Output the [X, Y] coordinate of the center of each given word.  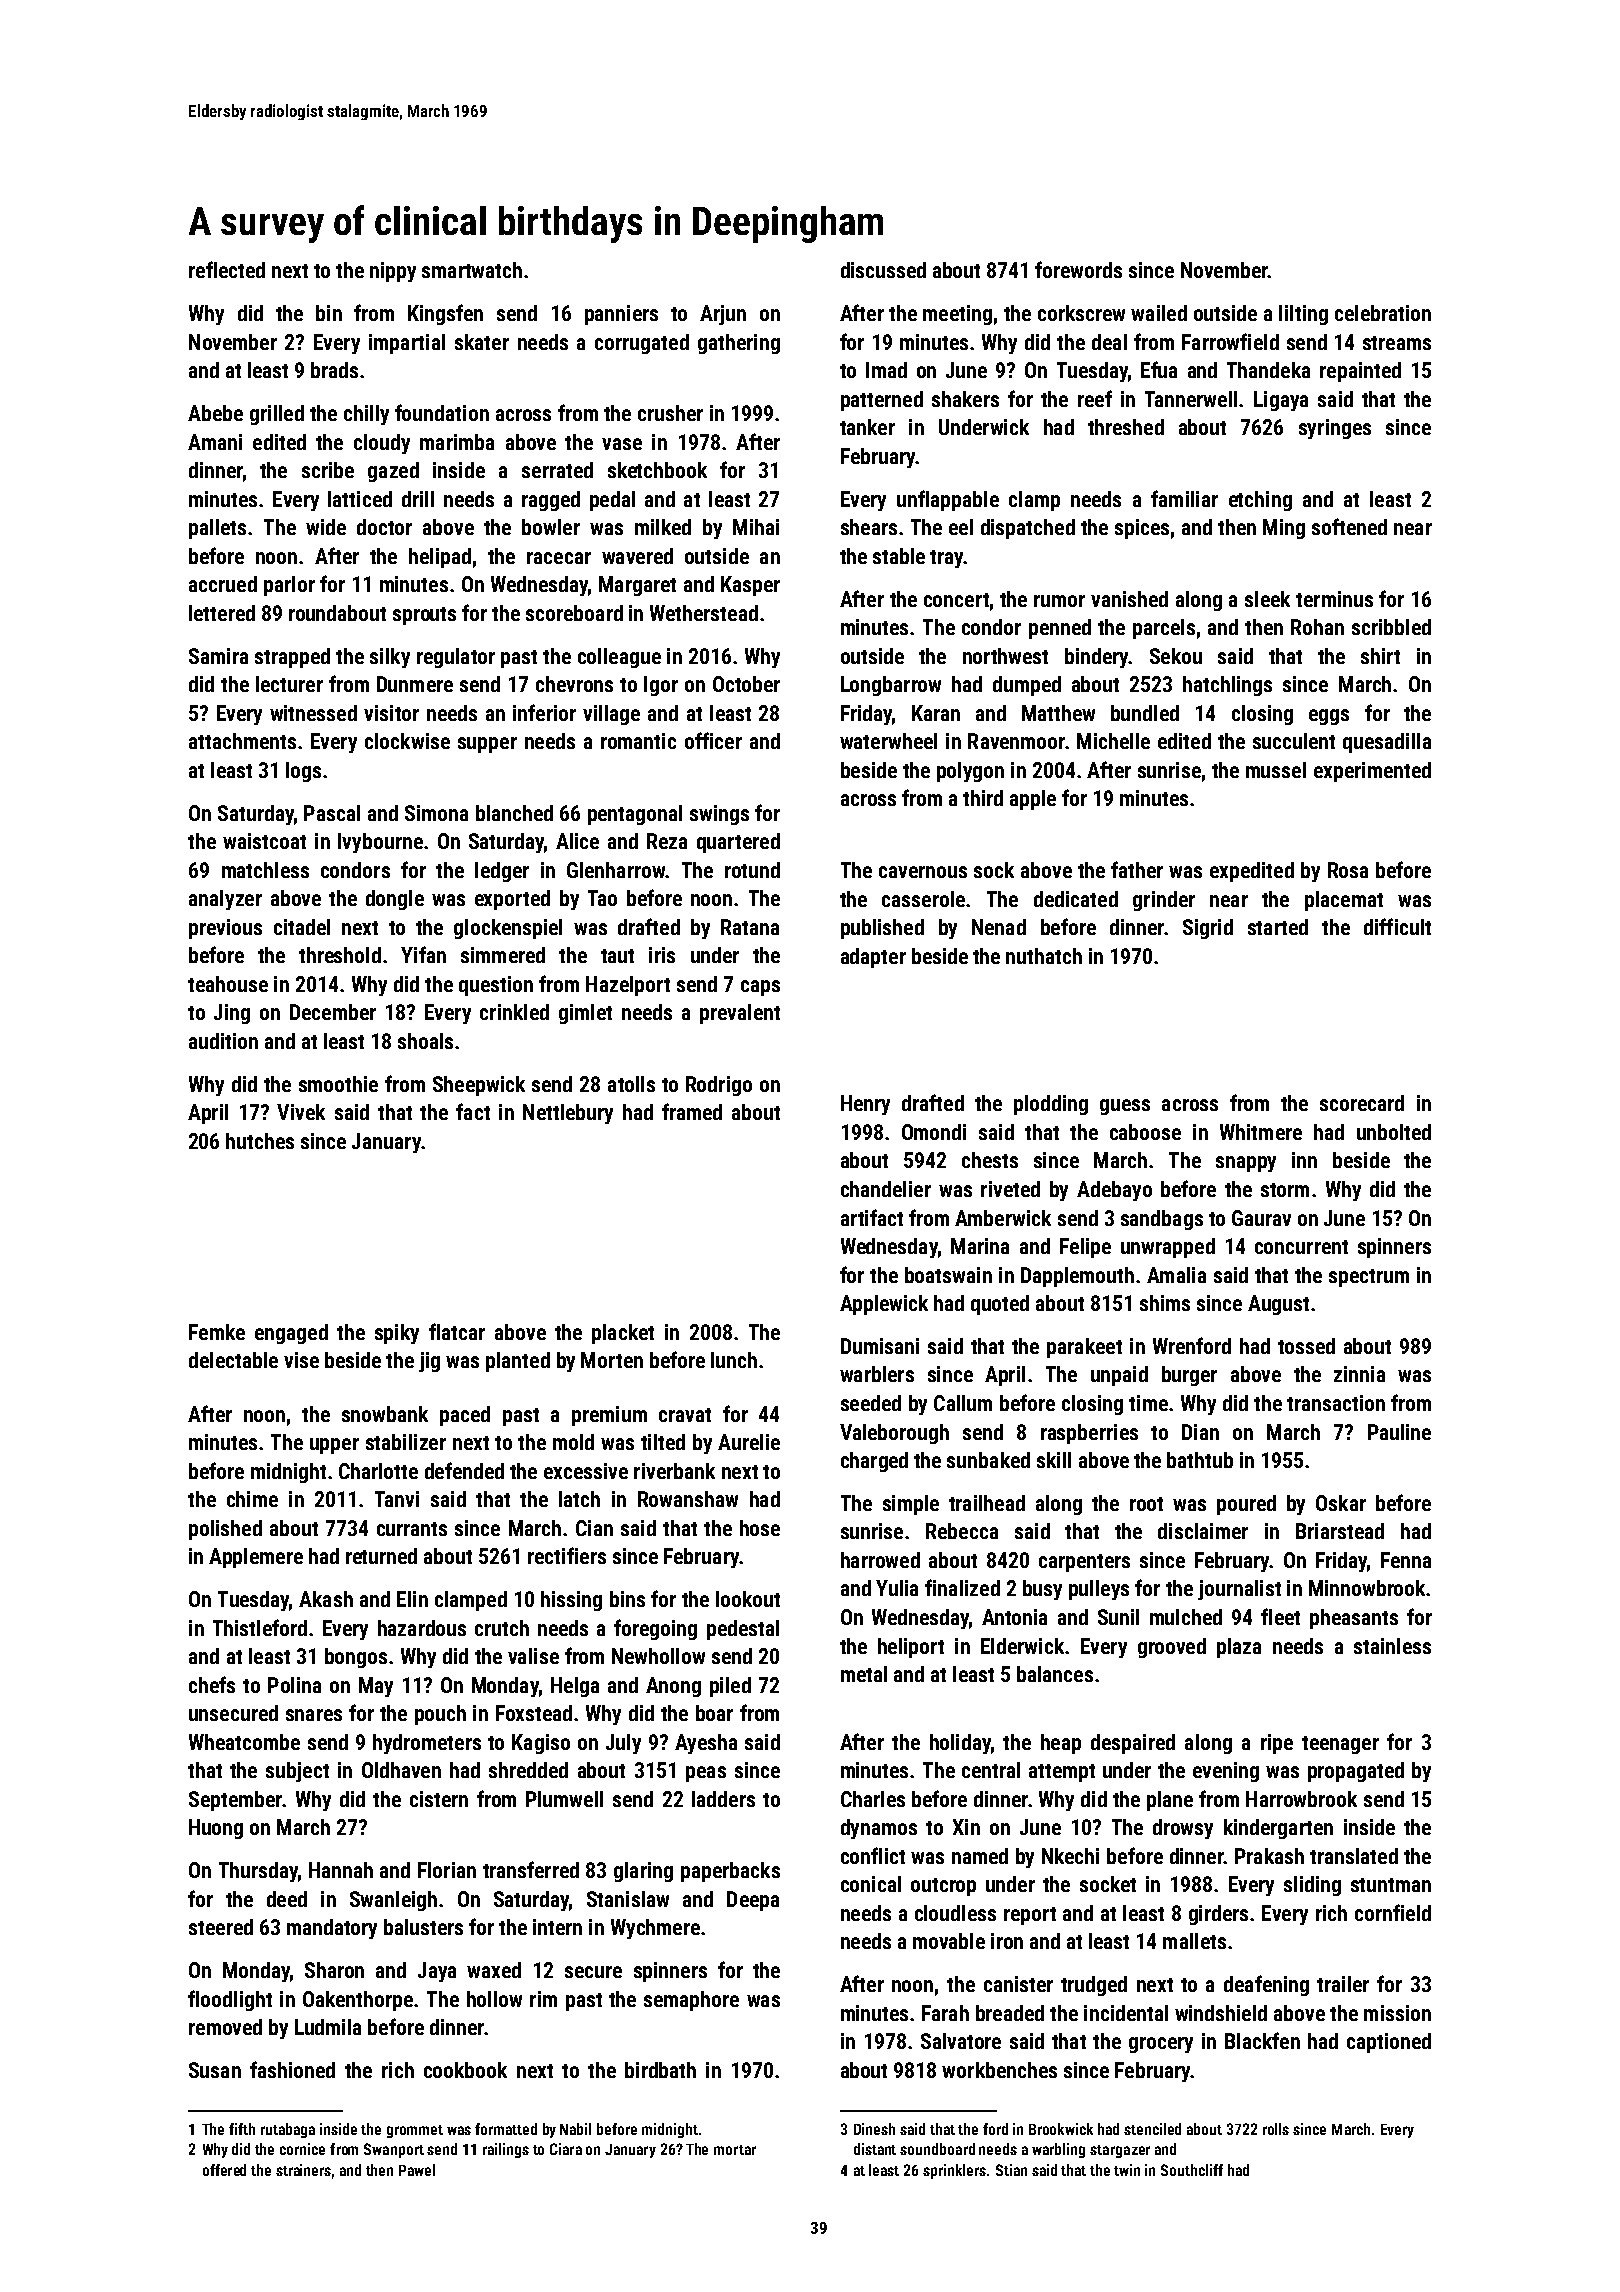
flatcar [457, 1331]
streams [1397, 343]
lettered [222, 613]
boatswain [948, 1275]
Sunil [1118, 1617]
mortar [735, 2150]
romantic [638, 741]
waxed [494, 1970]
